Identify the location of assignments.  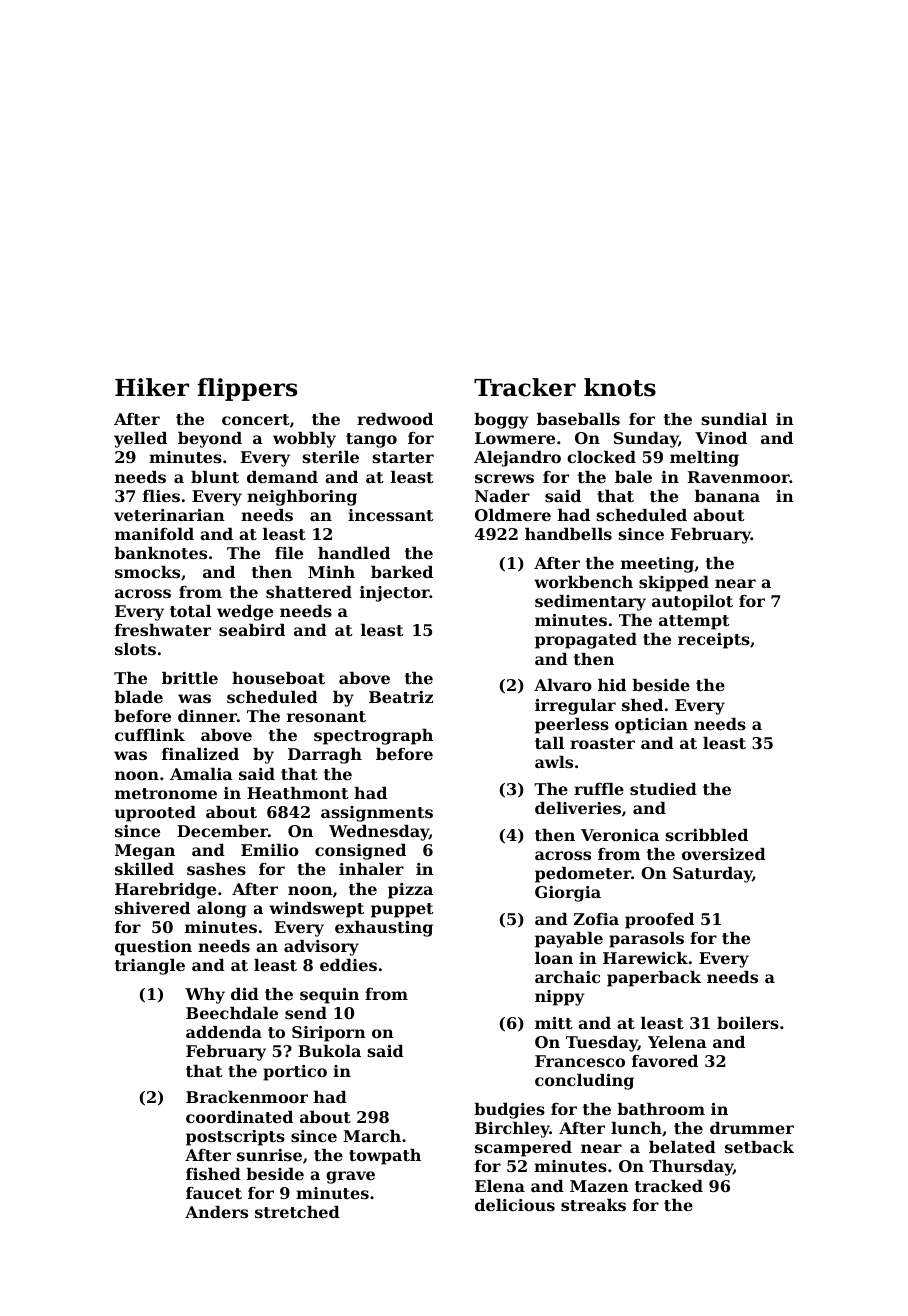
(377, 814).
